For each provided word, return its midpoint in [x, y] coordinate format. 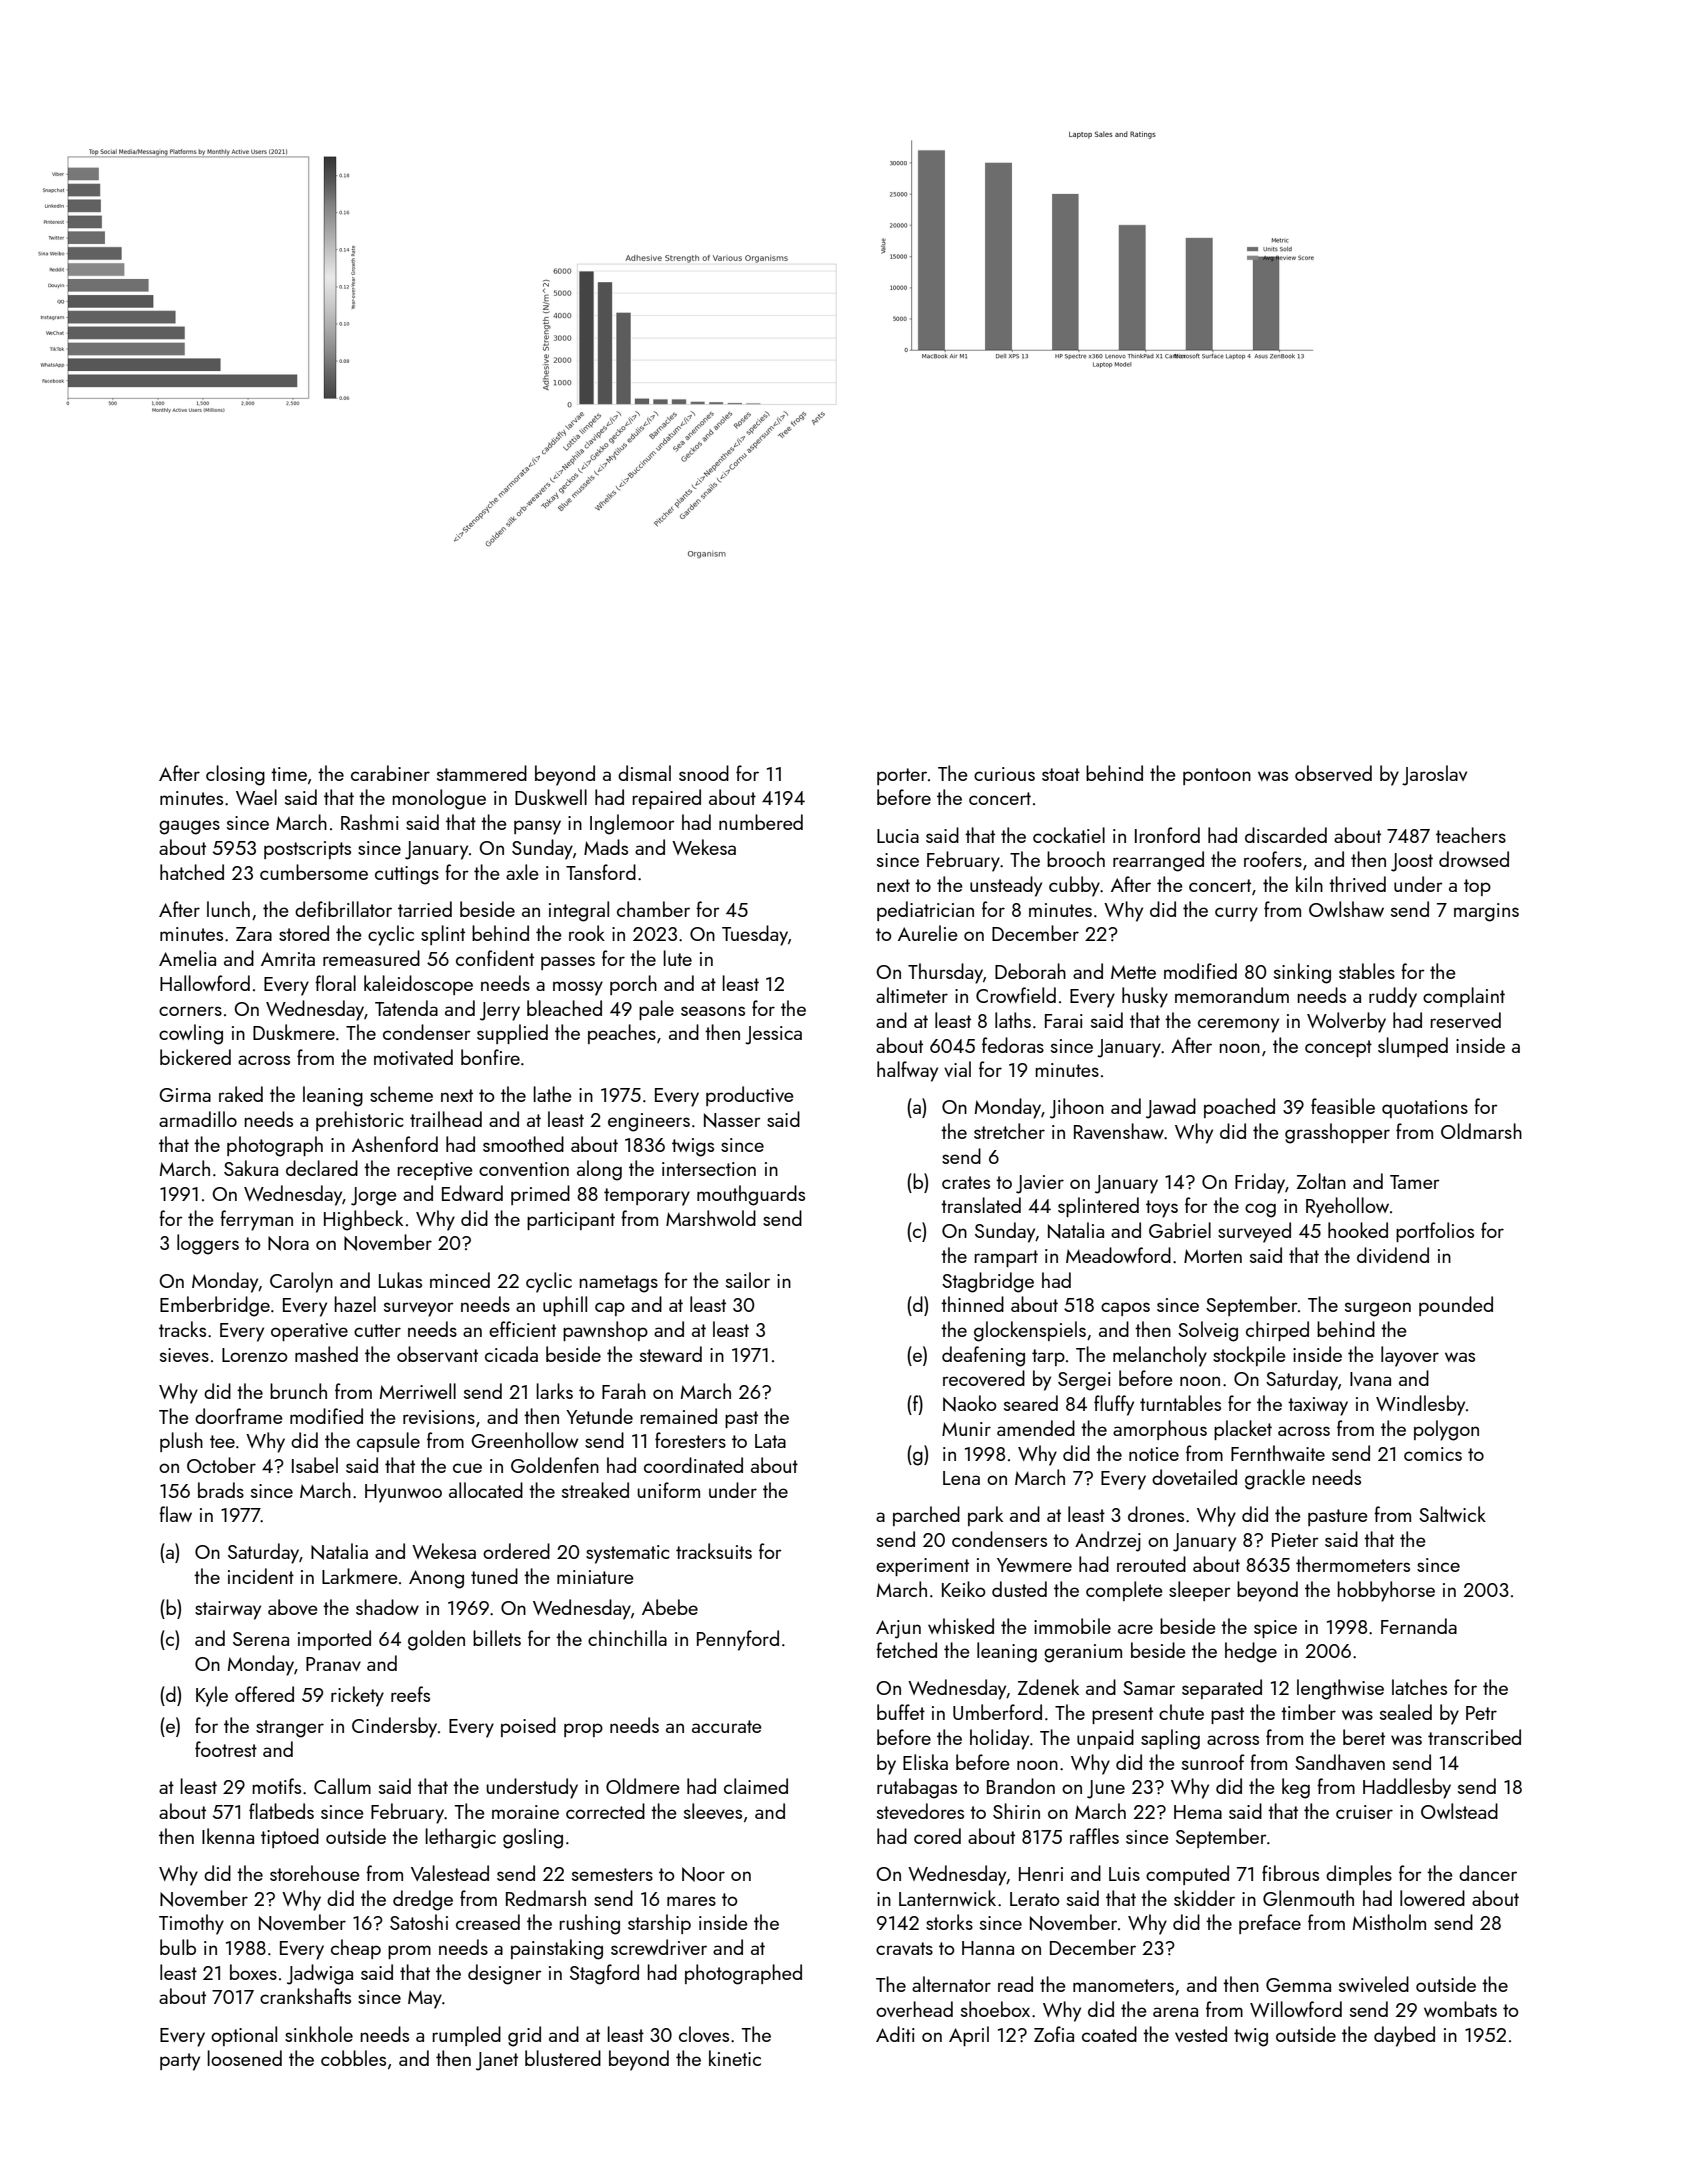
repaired [666, 799]
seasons [713, 1011]
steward [671, 1354]
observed [1333, 773]
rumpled [466, 2036]
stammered [482, 773]
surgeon [1378, 1309]
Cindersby [394, 1727]
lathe [552, 1094]
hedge [1251, 1652]
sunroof [1213, 1762]
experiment [922, 1567]
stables [1367, 971]
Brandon [1021, 1786]
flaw [175, 1514]
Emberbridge [215, 1306]
